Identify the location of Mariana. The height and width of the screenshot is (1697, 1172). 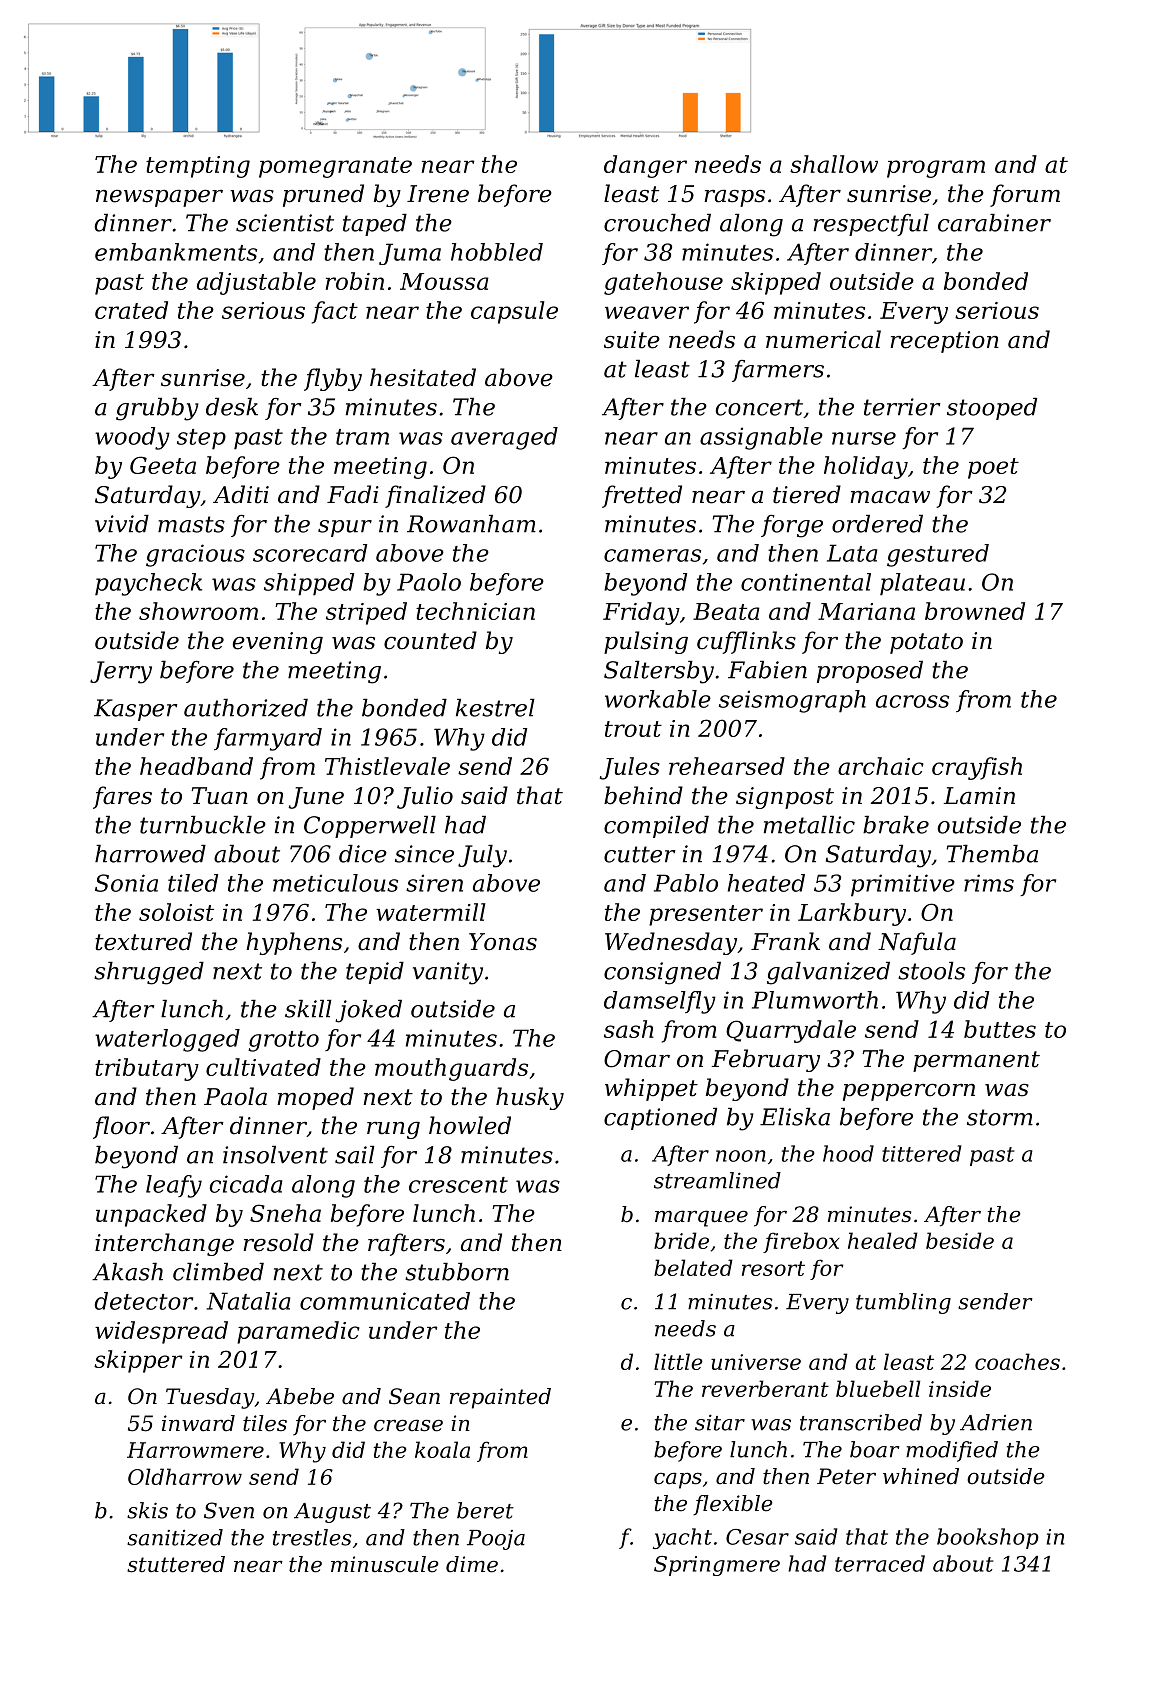
(866, 611).
